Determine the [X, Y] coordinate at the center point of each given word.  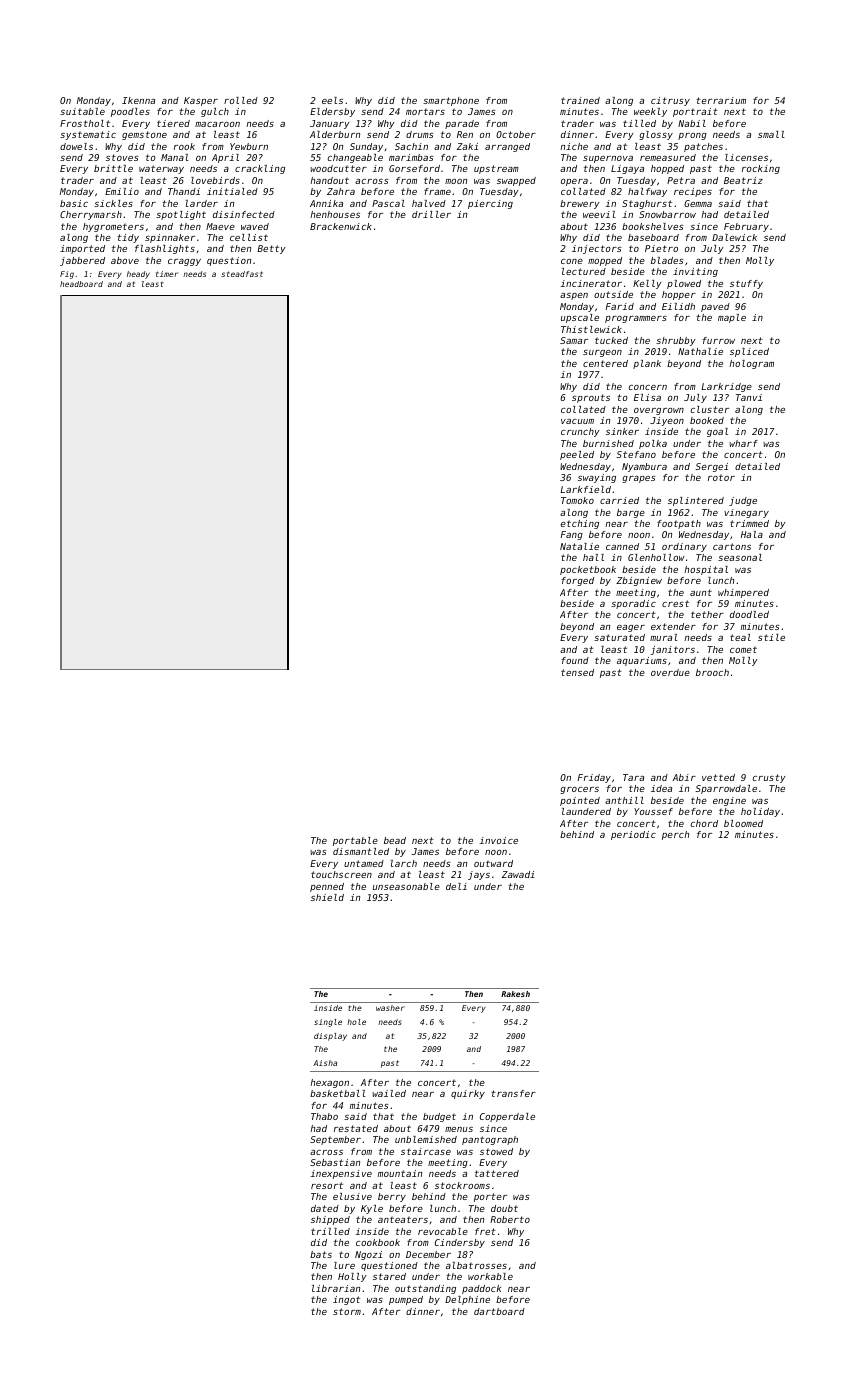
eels [332, 100]
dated [325, 1208]
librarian [336, 1288]
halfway [647, 192]
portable [355, 841]
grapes [639, 479]
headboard [81, 284]
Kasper [201, 101]
